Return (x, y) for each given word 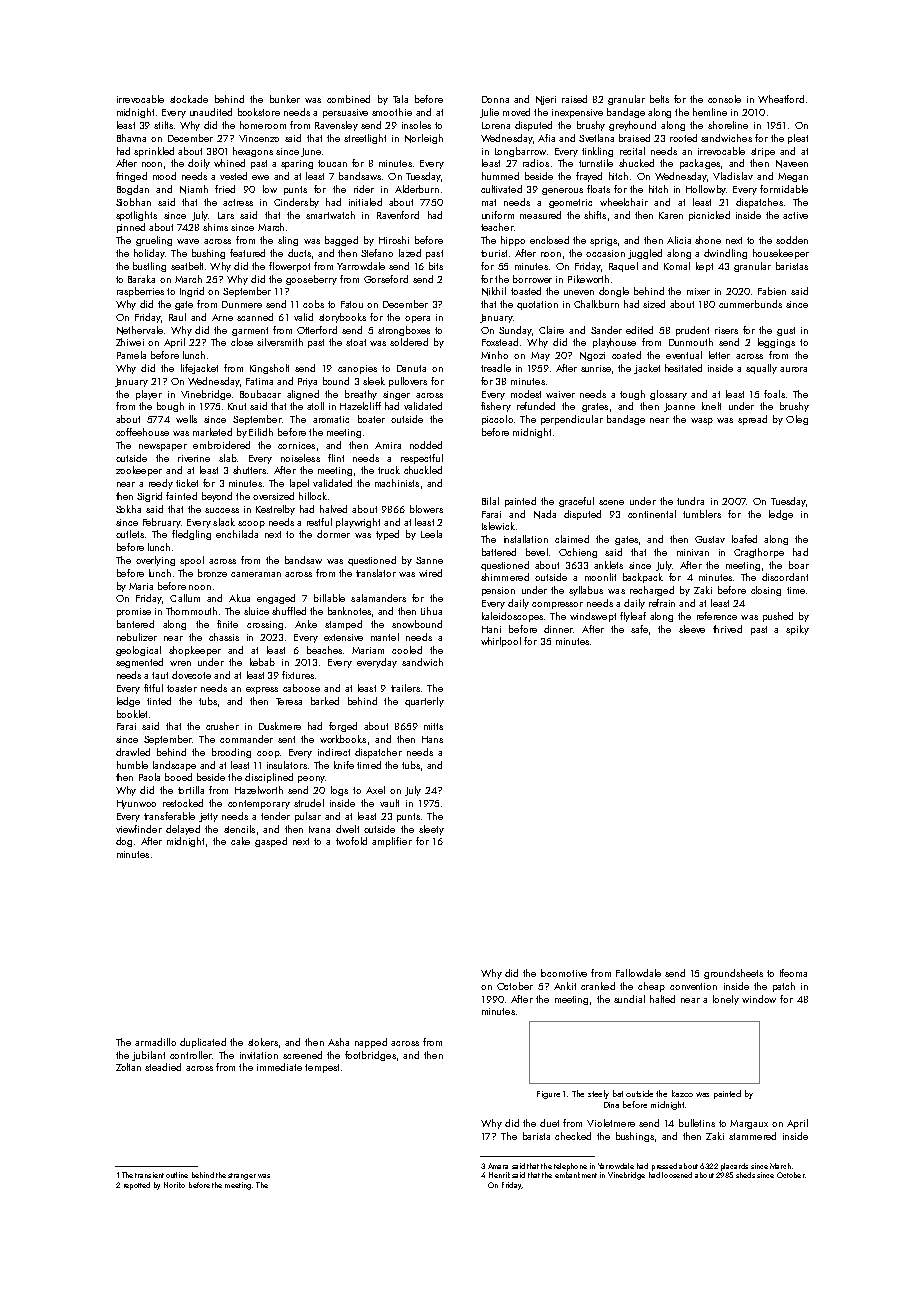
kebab (262, 662)
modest (526, 394)
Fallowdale (638, 973)
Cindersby (296, 203)
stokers (263, 1042)
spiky (797, 630)
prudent (692, 331)
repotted (137, 1186)
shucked (636, 163)
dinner (558, 629)
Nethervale (140, 330)
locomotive (564, 973)
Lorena (496, 125)
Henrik (499, 1175)
